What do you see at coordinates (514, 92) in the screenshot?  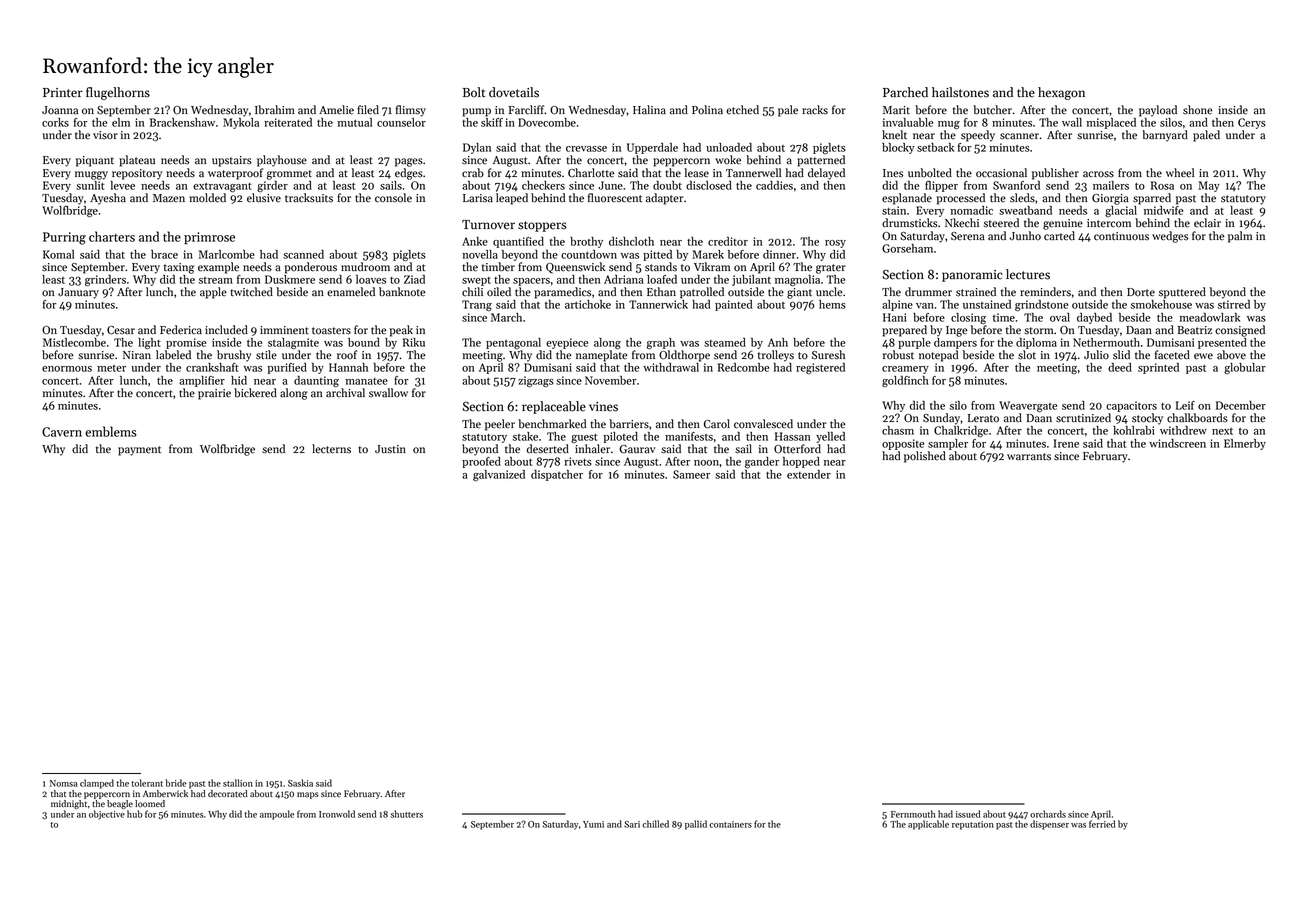 I see `dovetails` at bounding box center [514, 92].
